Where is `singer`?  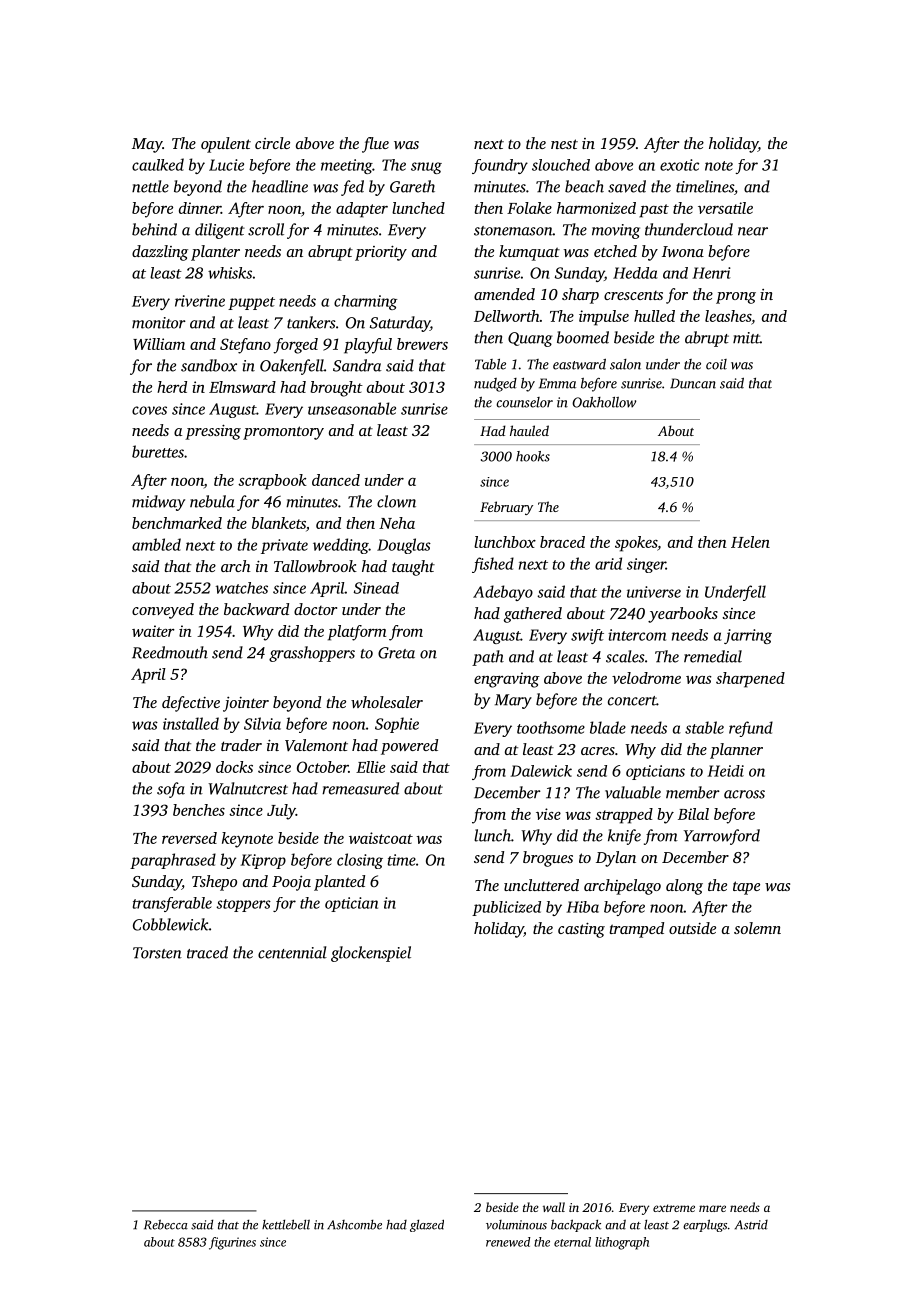 singer is located at coordinates (646, 565).
